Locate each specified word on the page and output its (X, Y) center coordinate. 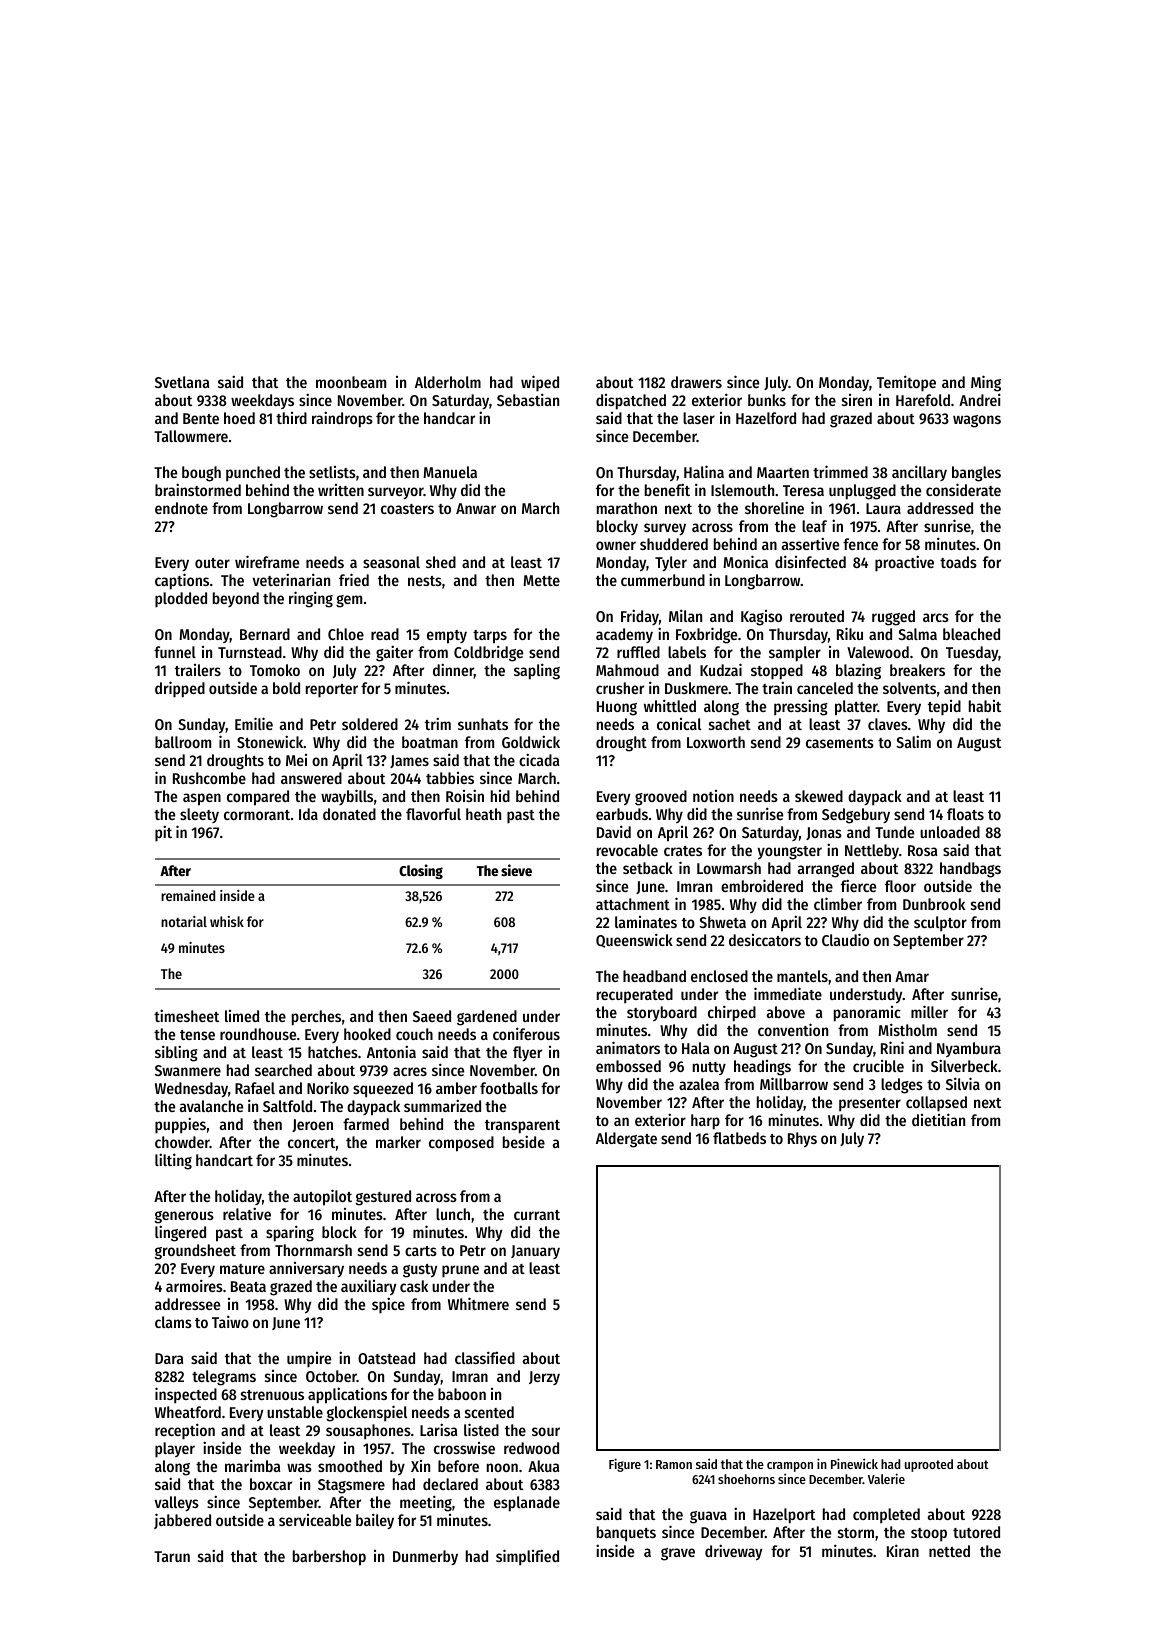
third (291, 418)
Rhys (802, 1140)
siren (857, 400)
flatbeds (739, 1138)
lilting (173, 1161)
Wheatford (188, 1412)
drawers (696, 382)
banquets (626, 1534)
